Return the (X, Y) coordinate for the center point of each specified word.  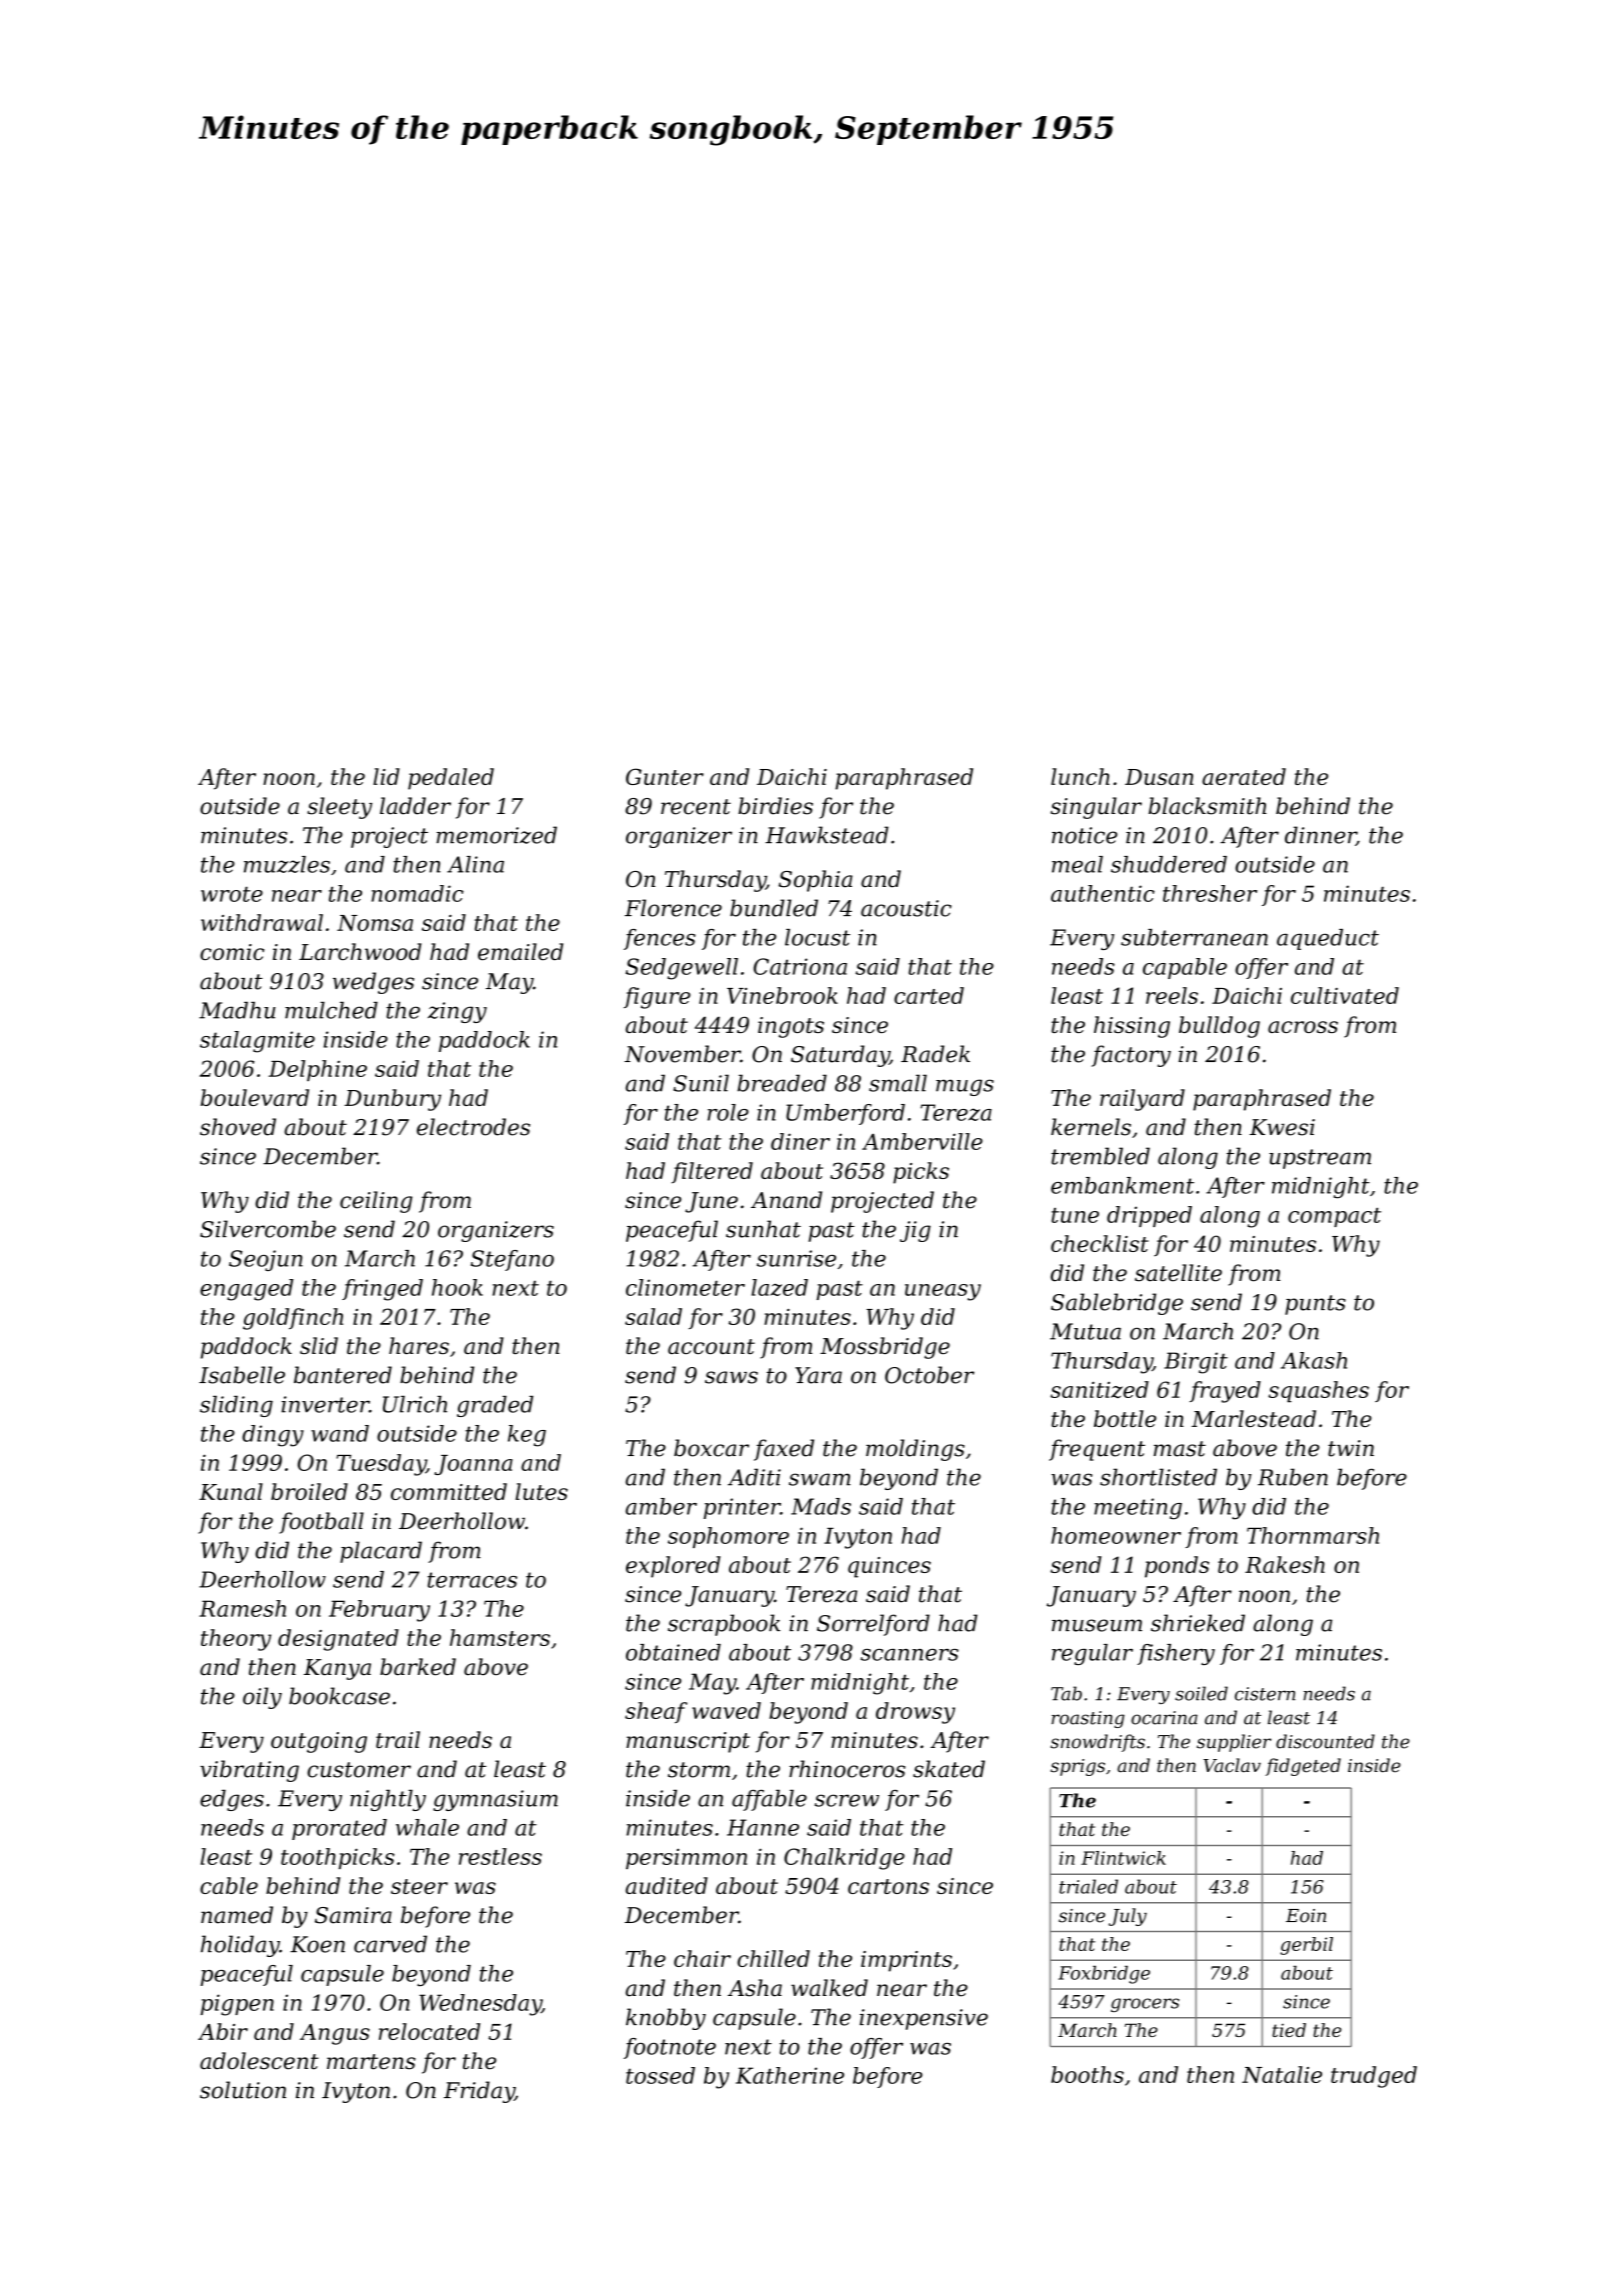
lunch (1080, 776)
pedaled (451, 779)
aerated (1244, 776)
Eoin (1306, 1916)
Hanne (763, 1827)
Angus (335, 2034)
